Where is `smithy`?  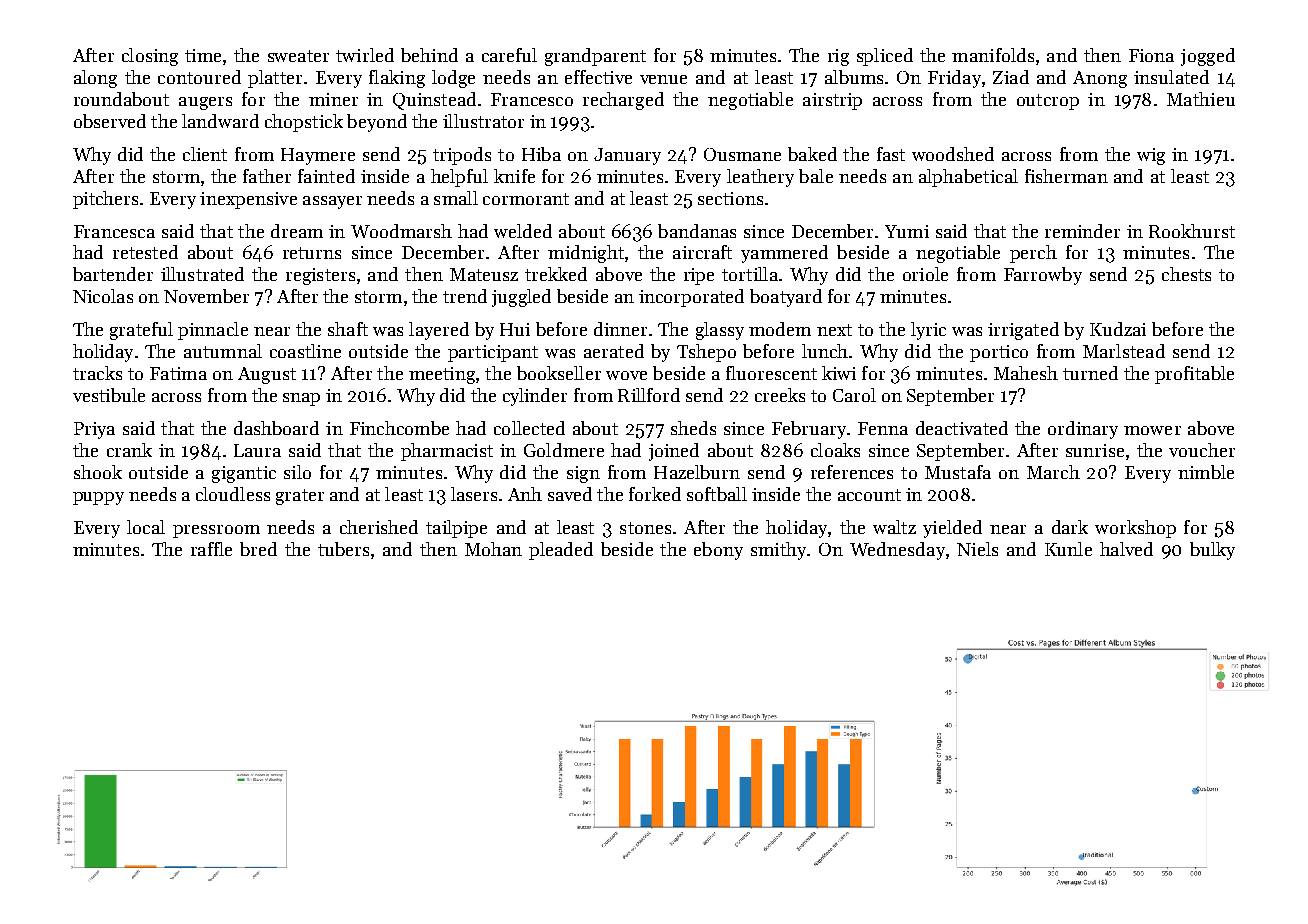 smithy is located at coordinates (778, 551).
